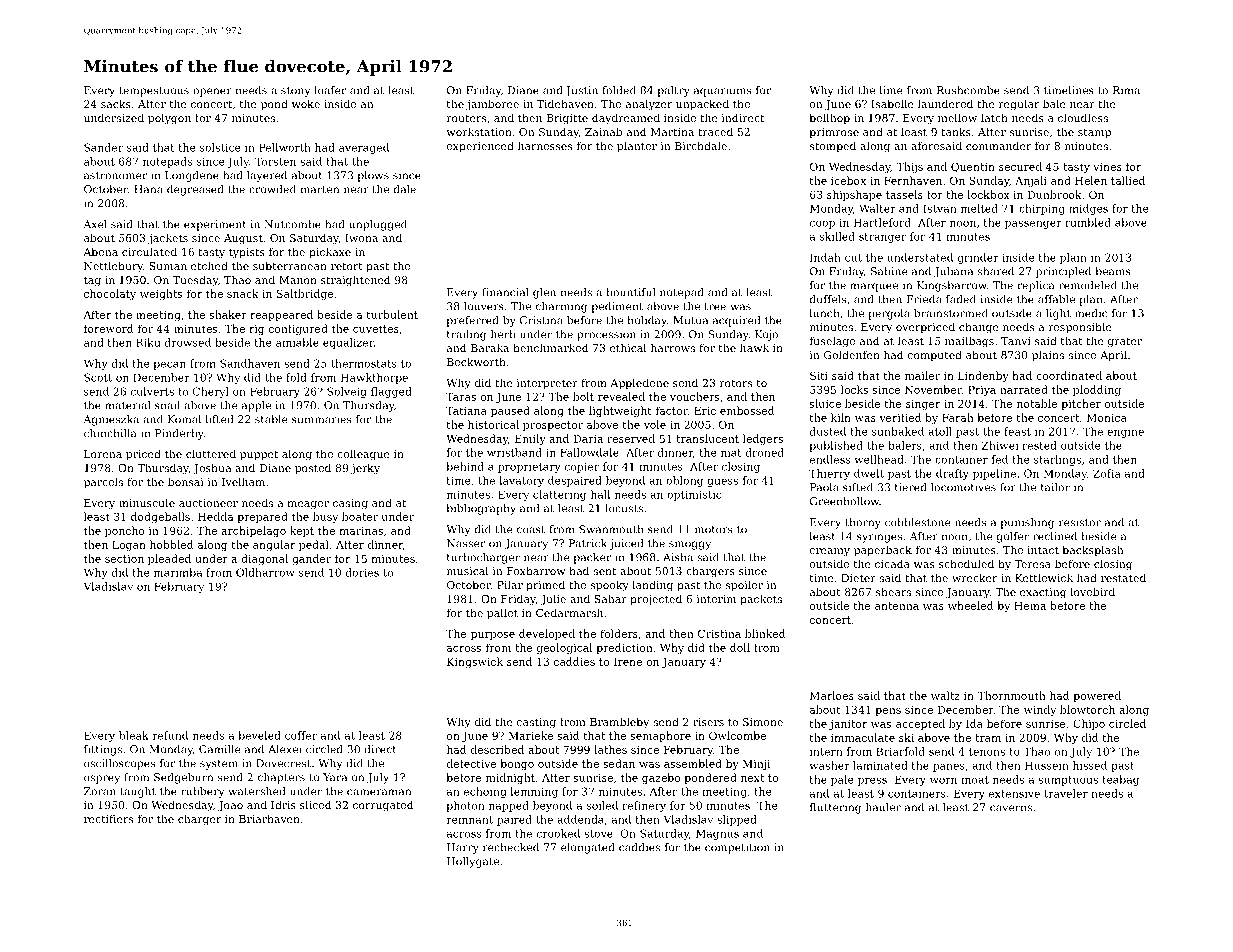 This screenshot has width=1233, height=952. I want to click on jamboree, so click(492, 105).
